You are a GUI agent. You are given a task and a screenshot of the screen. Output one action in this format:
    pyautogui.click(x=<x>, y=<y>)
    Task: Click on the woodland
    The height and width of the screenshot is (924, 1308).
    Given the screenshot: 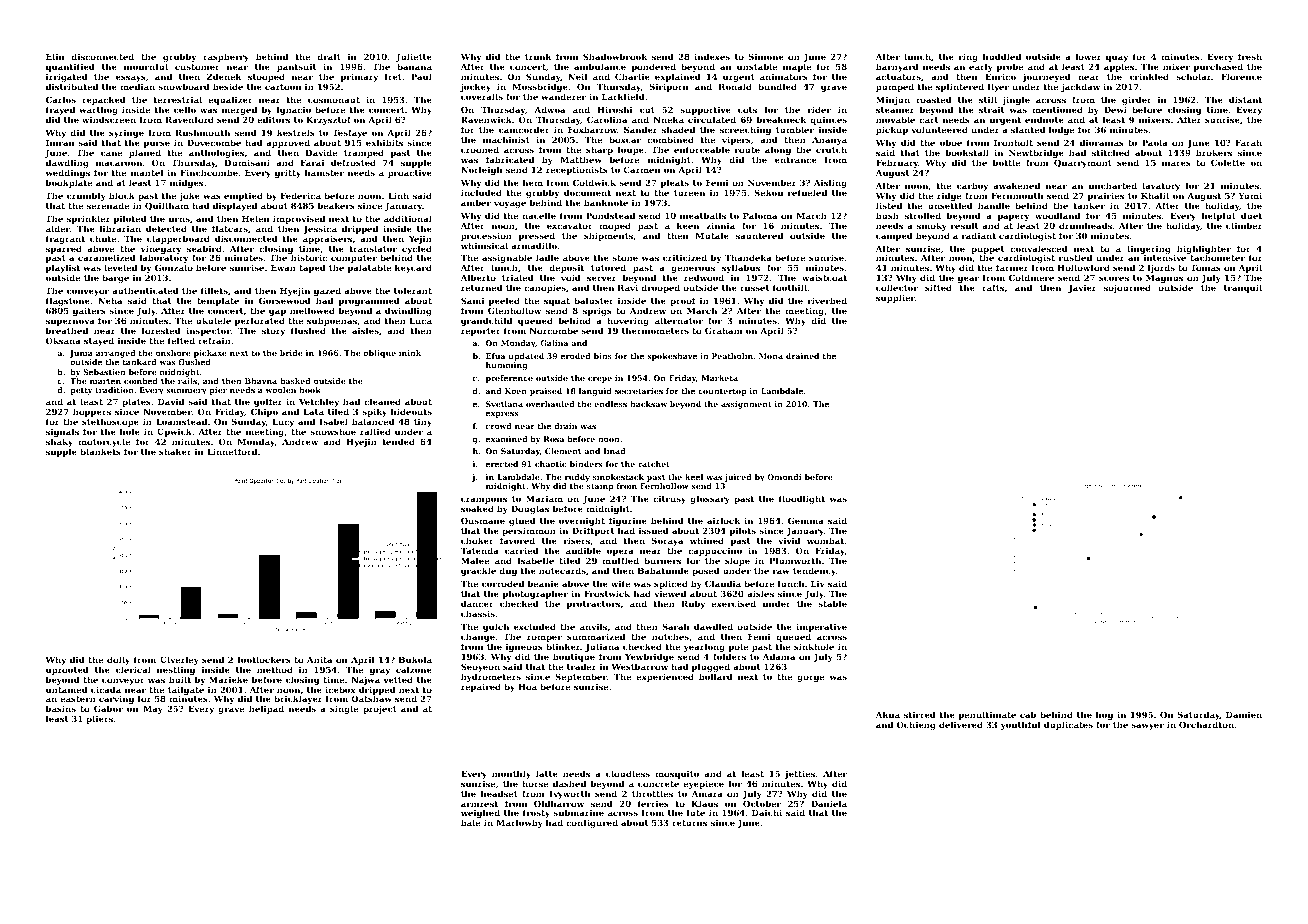 What is the action you would take?
    pyautogui.click(x=1057, y=215)
